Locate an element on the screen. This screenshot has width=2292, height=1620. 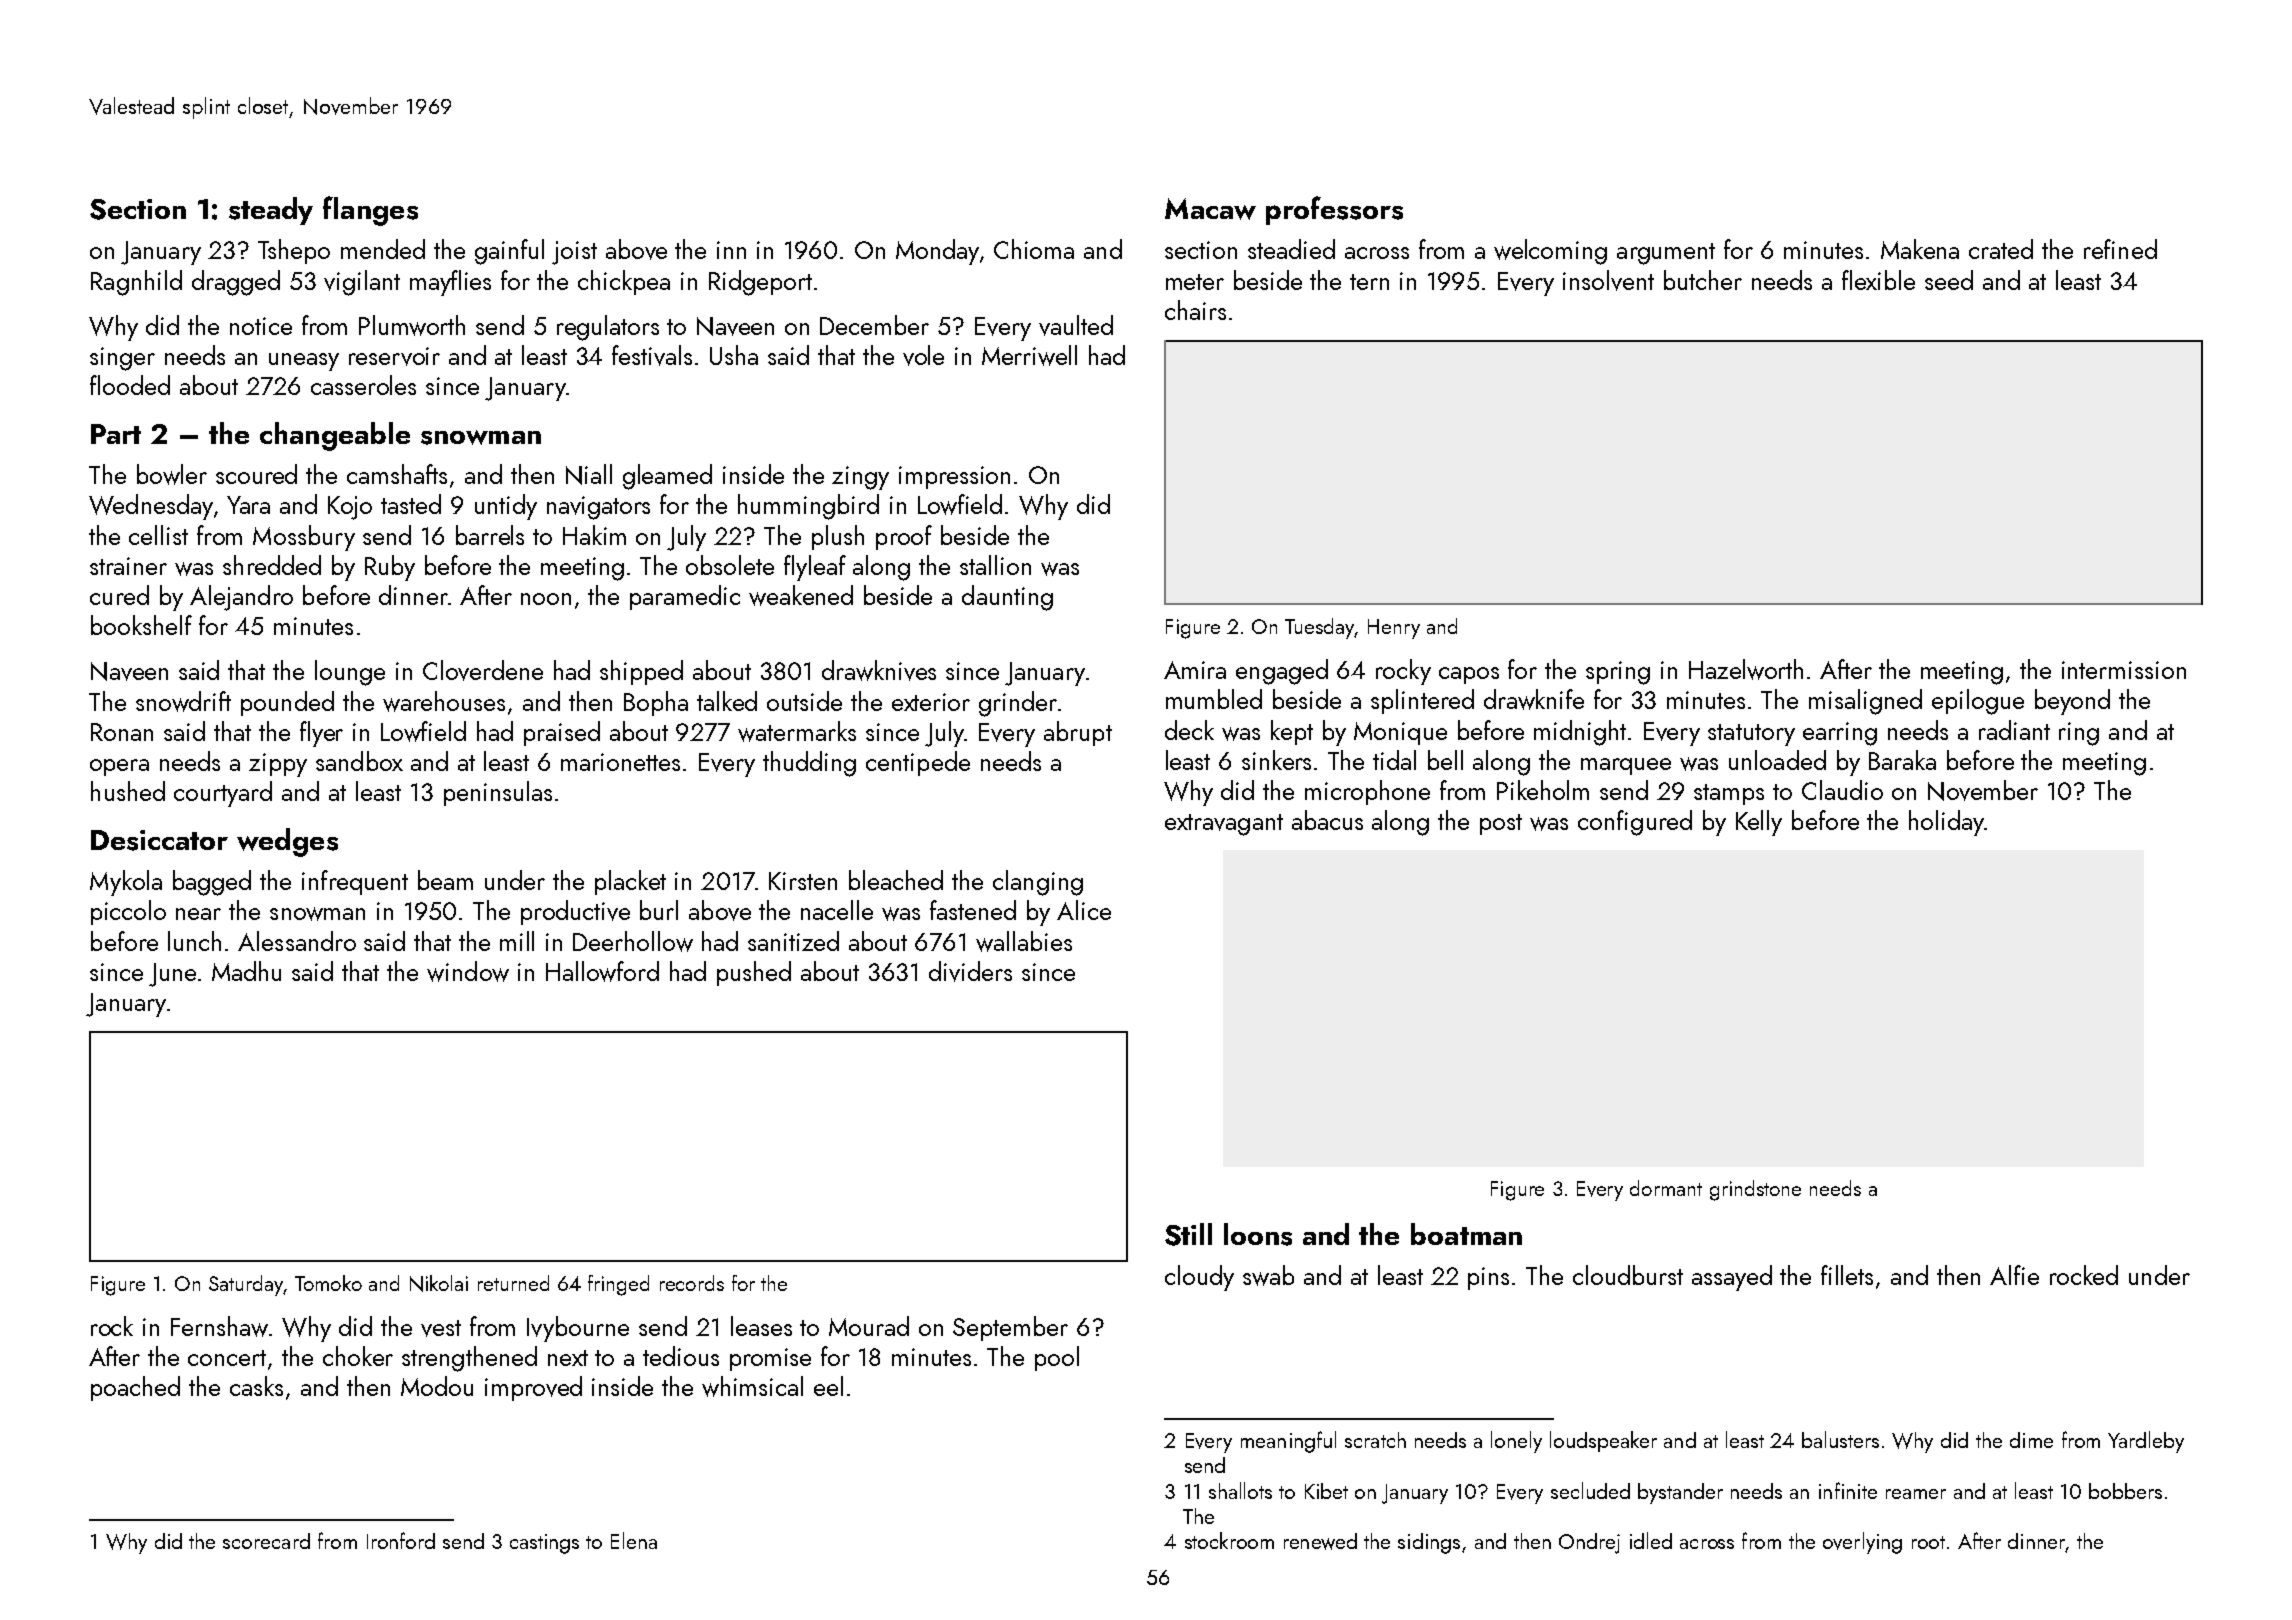
bleached is located at coordinates (896, 880).
